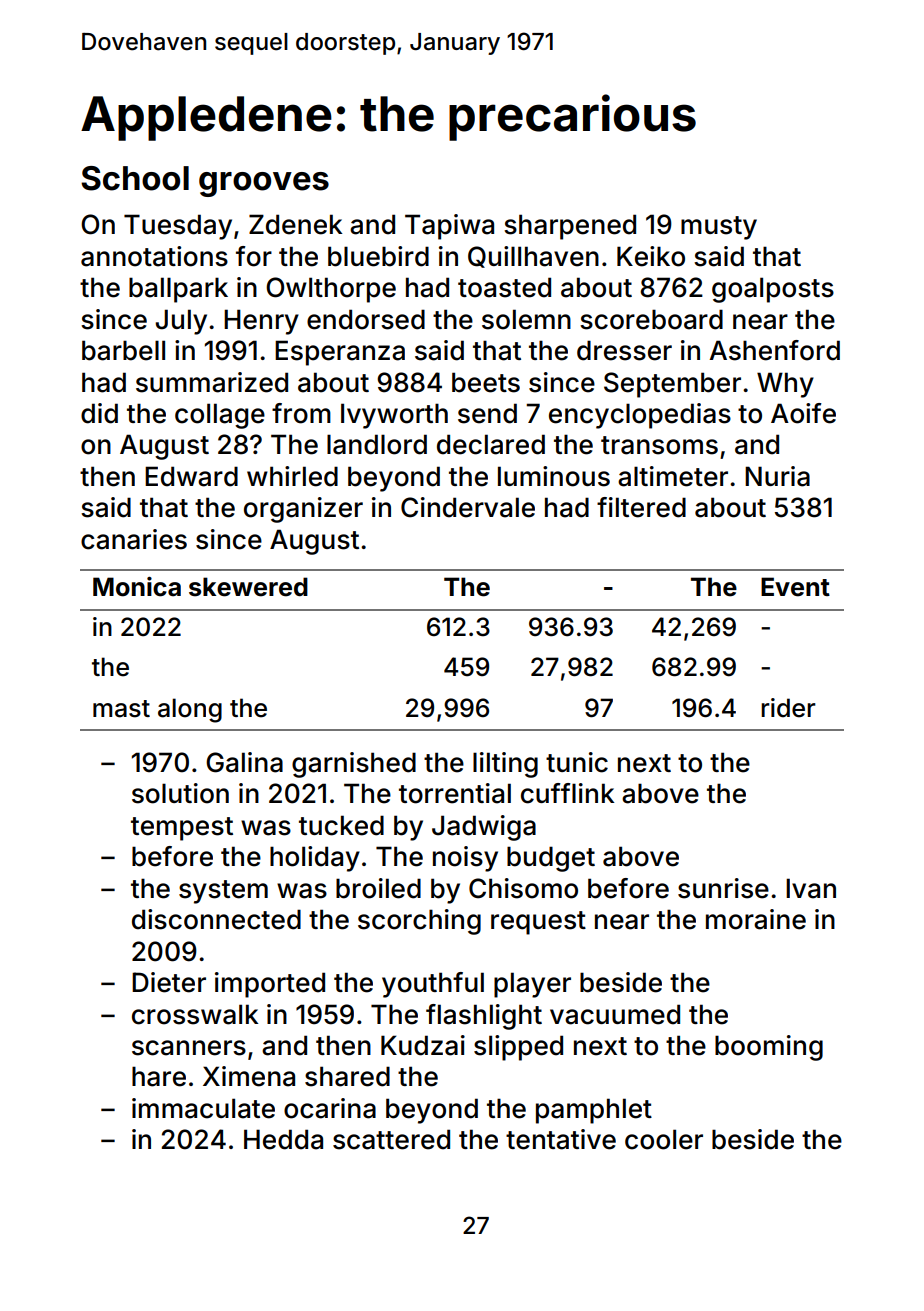  What do you see at coordinates (664, 1139) in the screenshot?
I see `cooler` at bounding box center [664, 1139].
